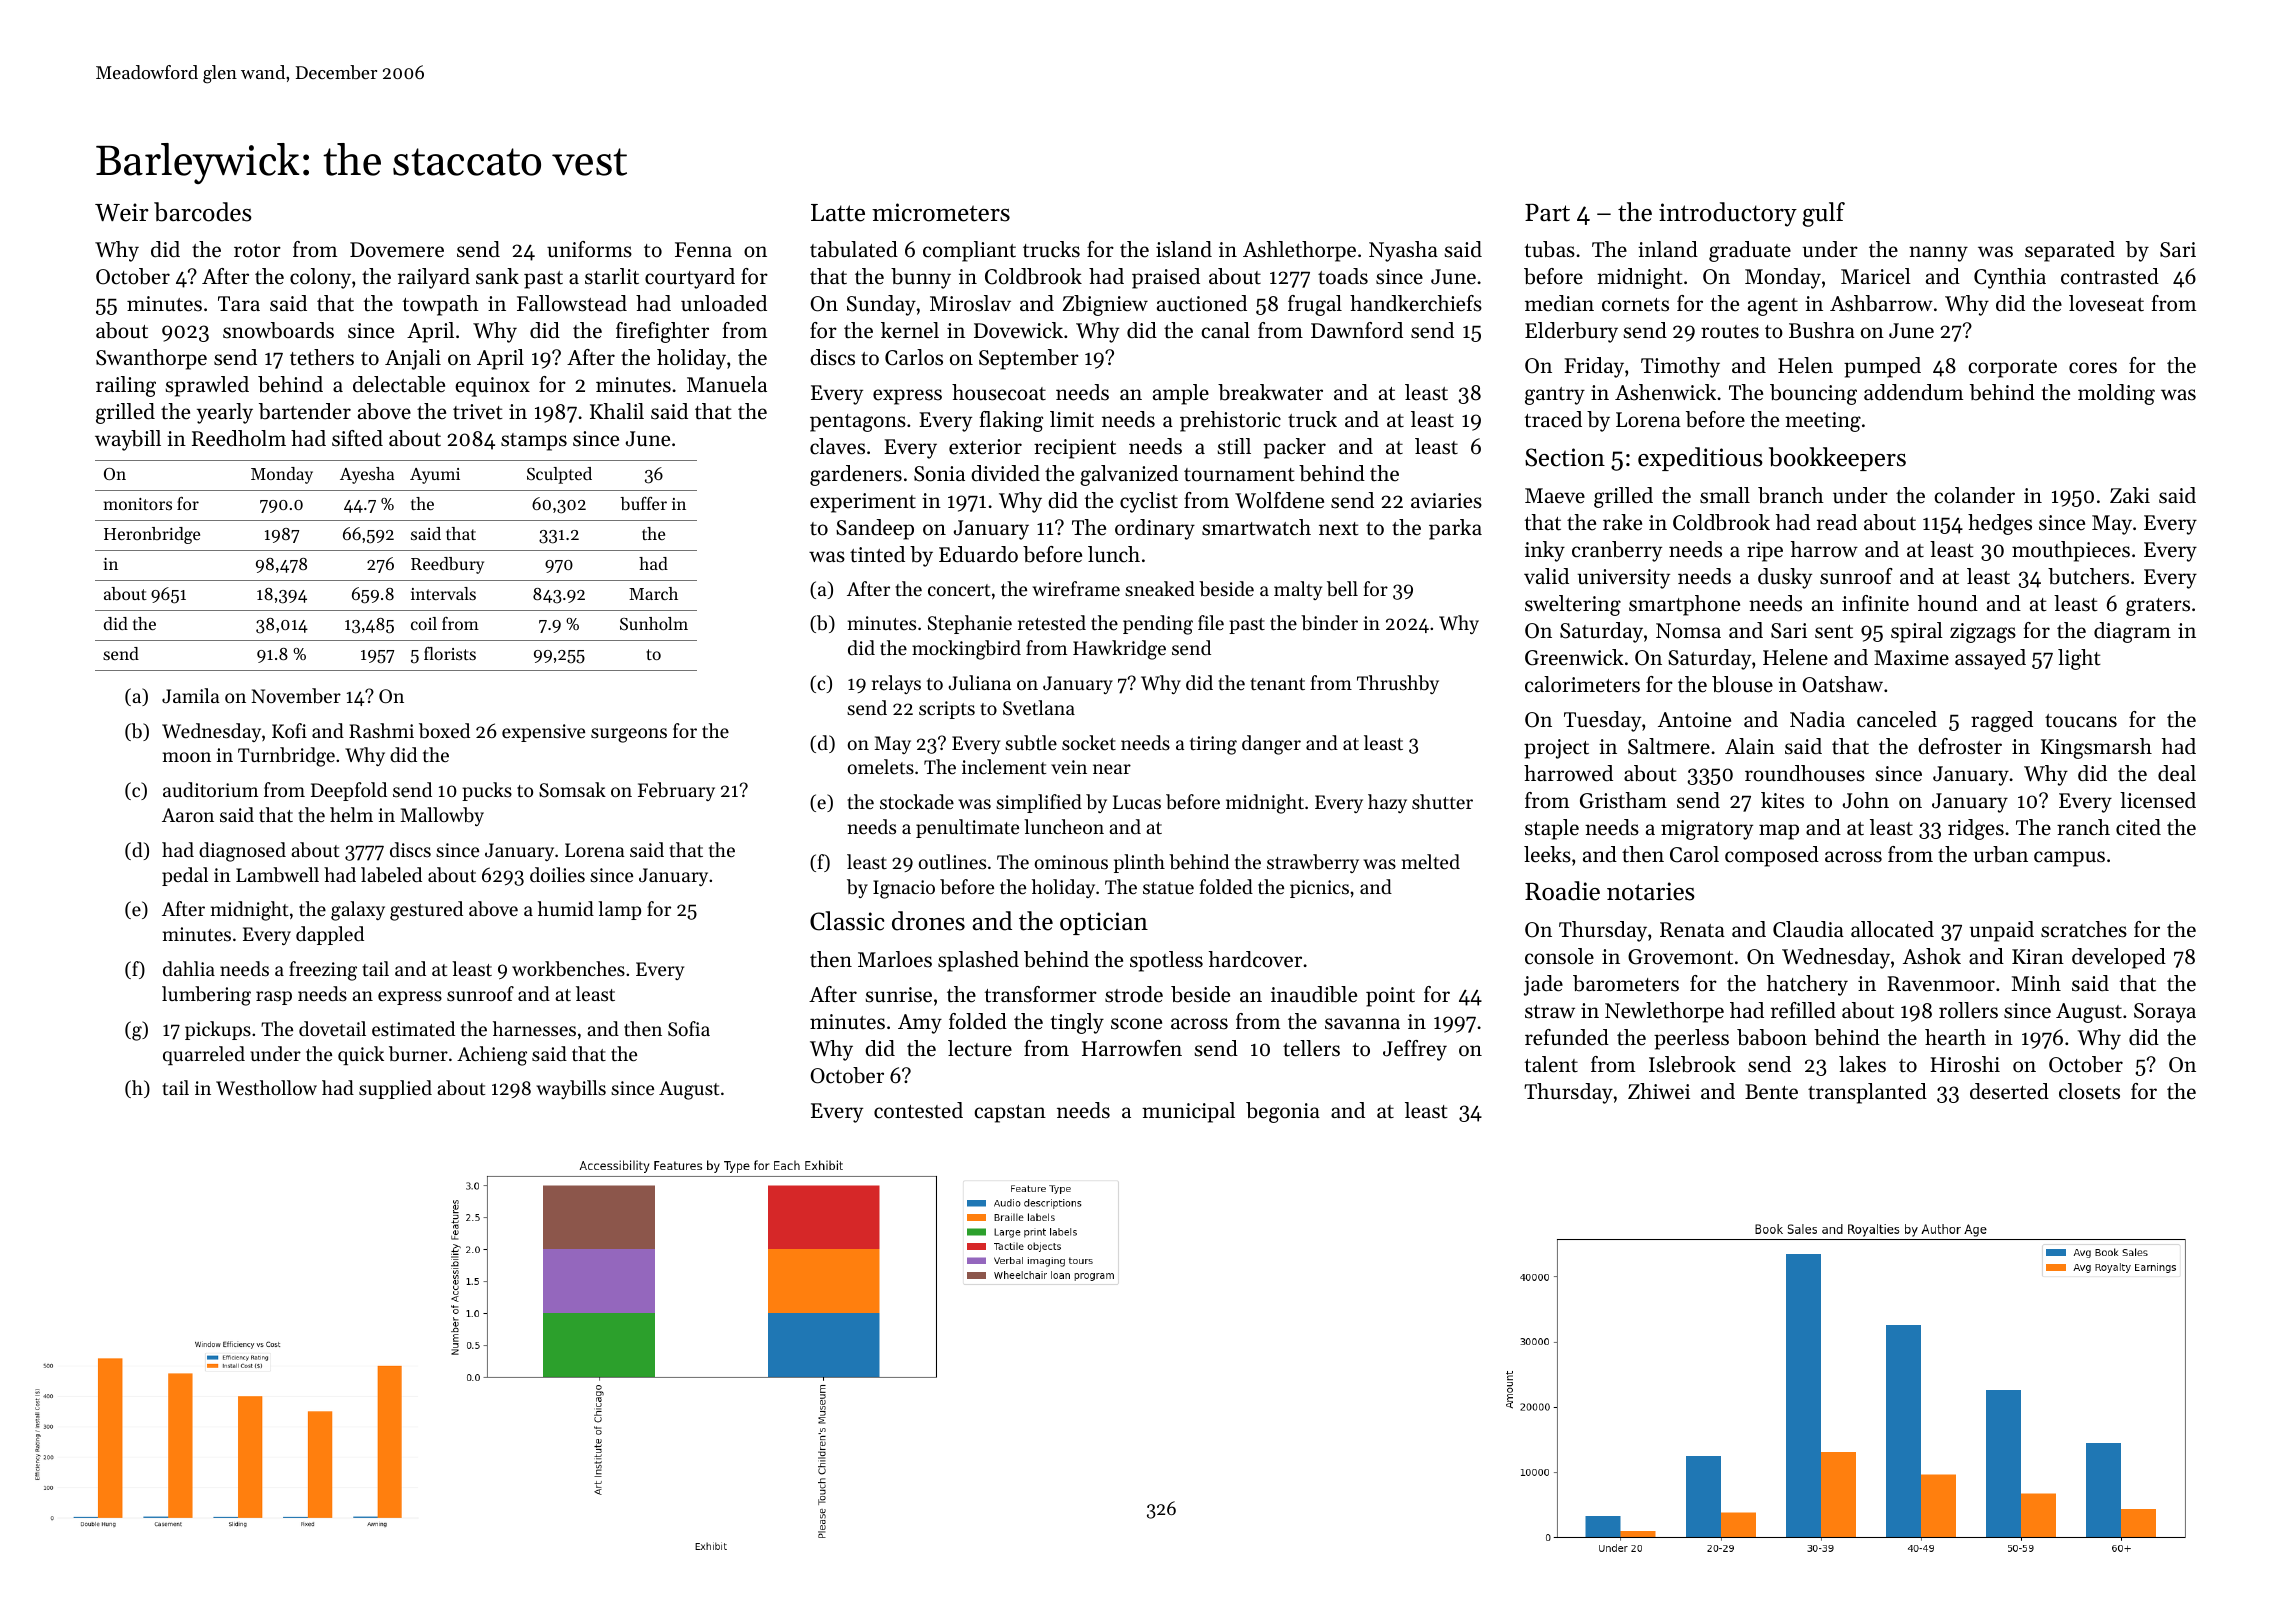 The image size is (2292, 1620). I want to click on micrometers, so click(941, 212).
